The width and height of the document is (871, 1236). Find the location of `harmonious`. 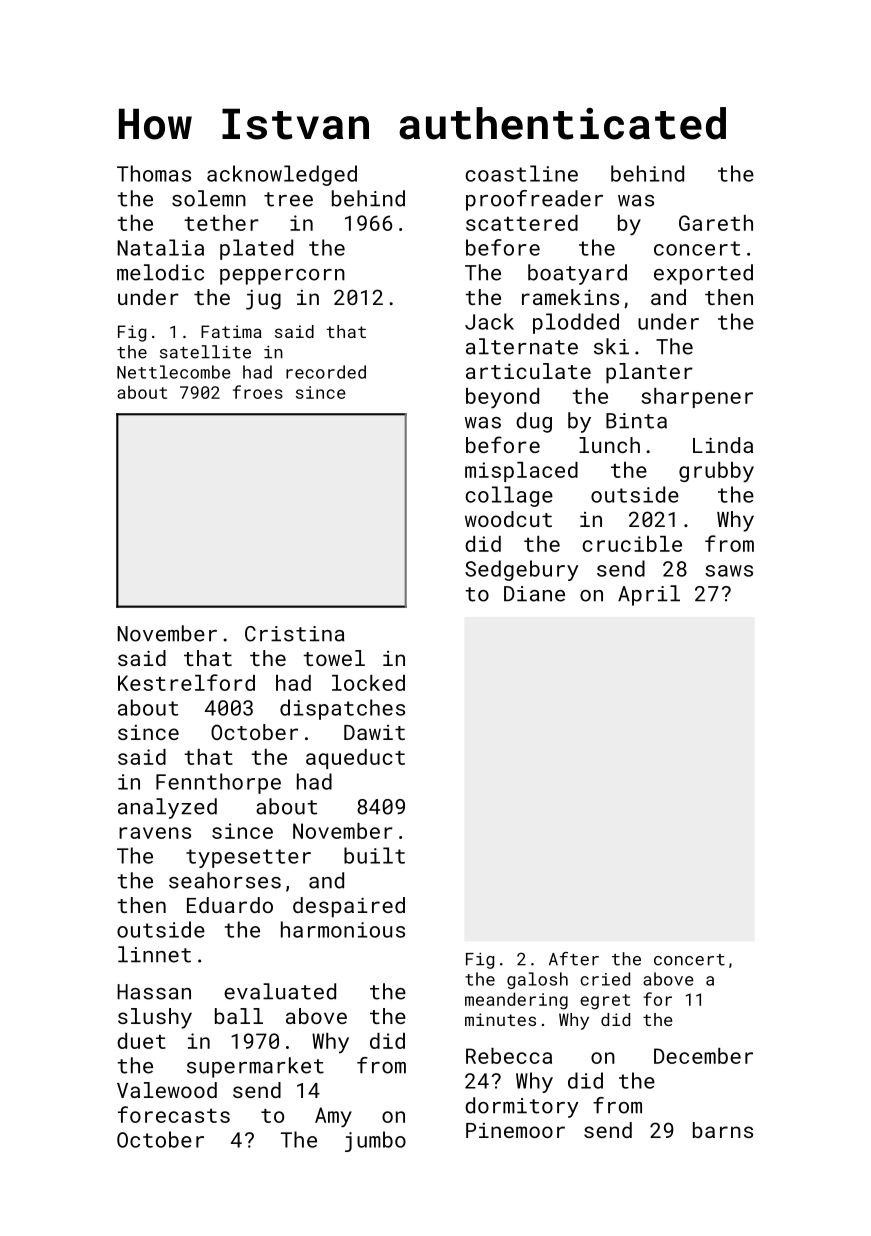

harmonious is located at coordinates (343, 929).
